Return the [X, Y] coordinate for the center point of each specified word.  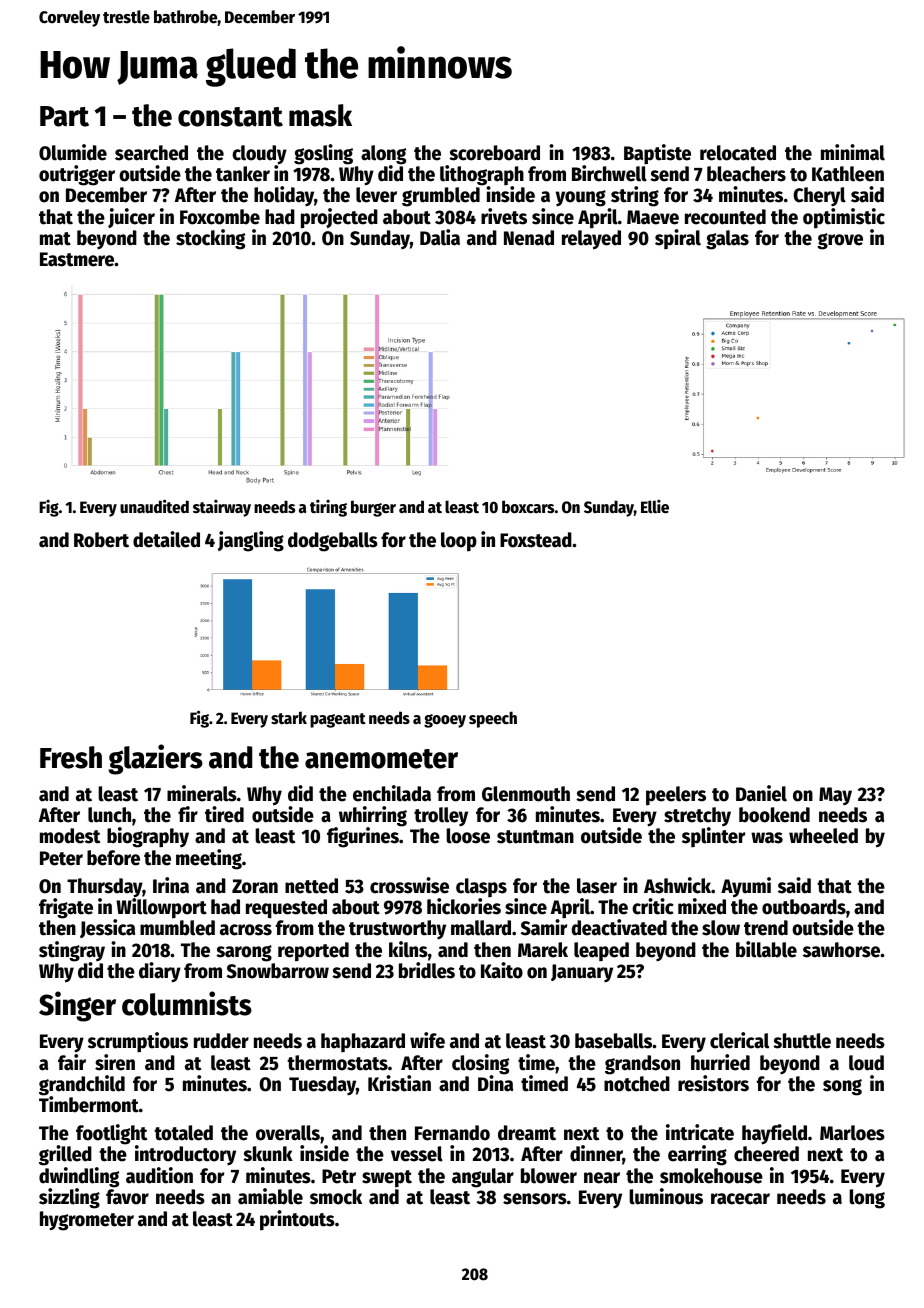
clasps [481, 887]
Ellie [655, 506]
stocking [210, 239]
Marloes [852, 1133]
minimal [853, 152]
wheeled [823, 836]
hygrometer [87, 1221]
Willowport [161, 908]
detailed [166, 539]
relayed [591, 240]
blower [549, 1176]
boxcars [528, 507]
